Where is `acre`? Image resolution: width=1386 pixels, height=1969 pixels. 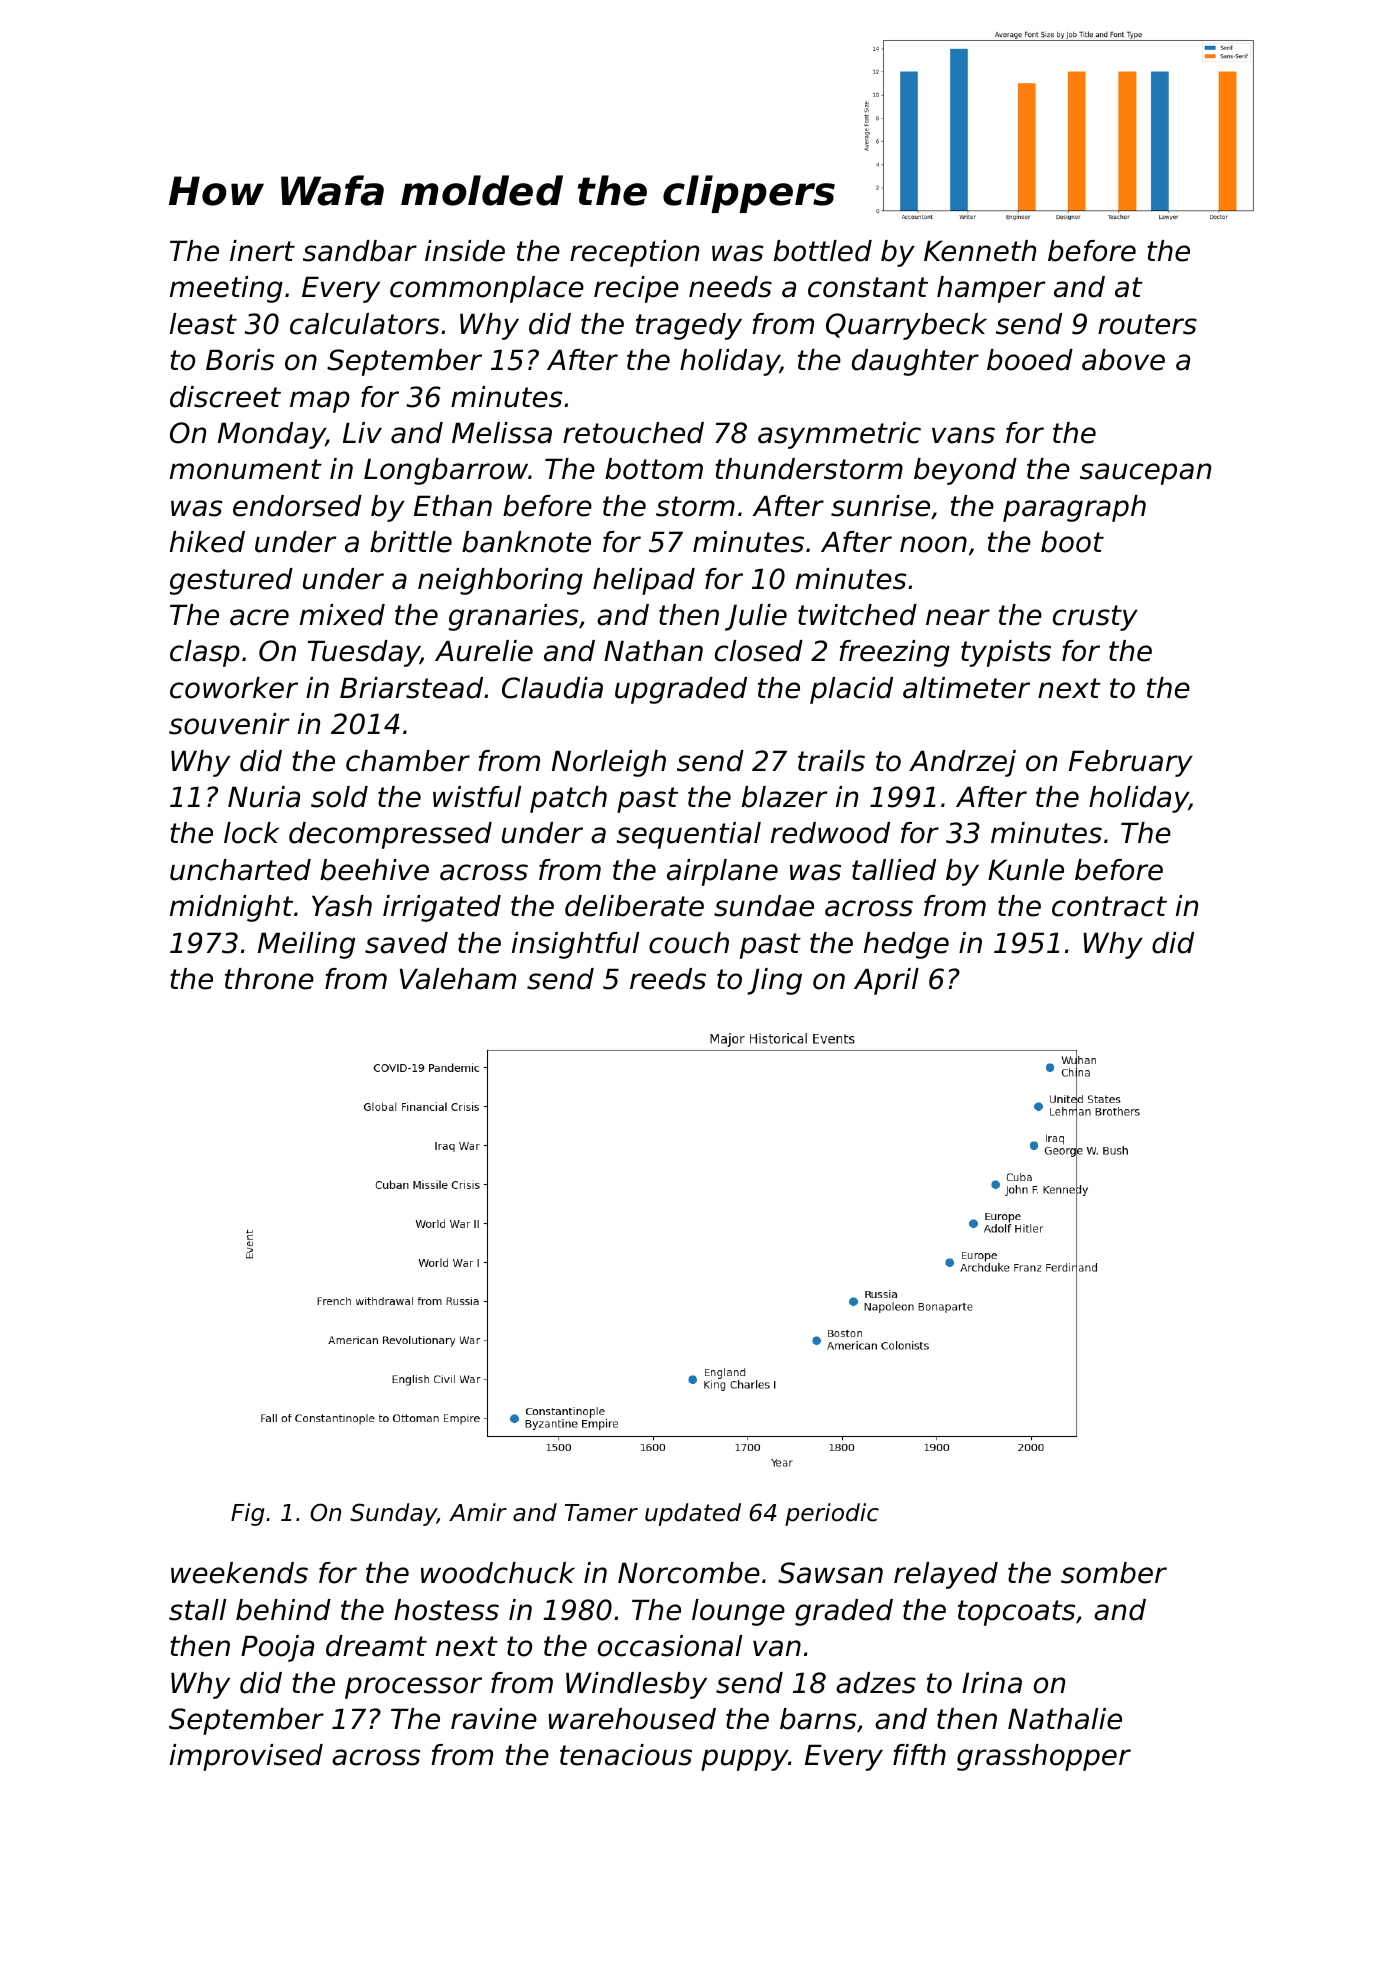
acre is located at coordinates (259, 617).
